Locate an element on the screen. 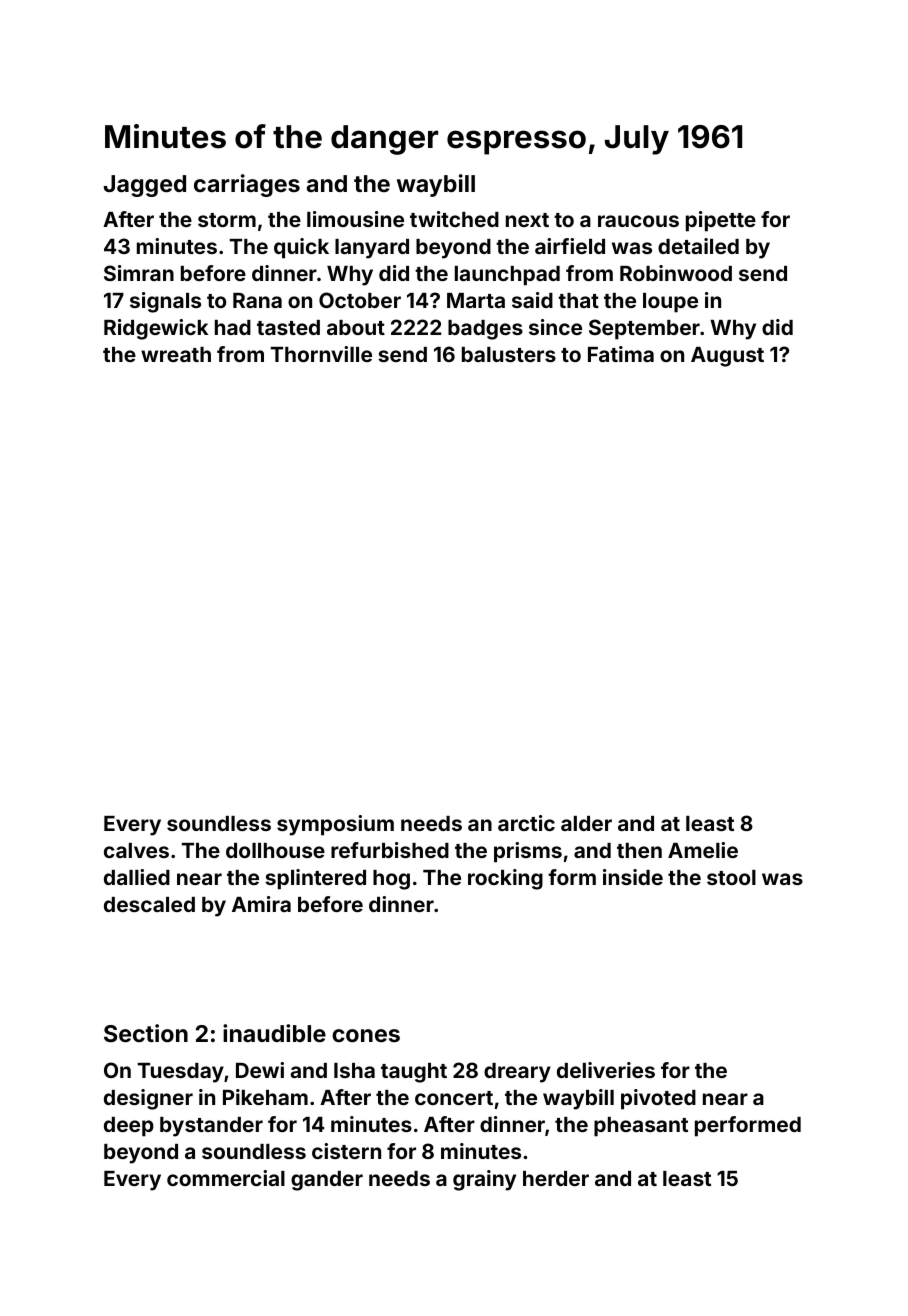  refurbished is located at coordinates (390, 850).
